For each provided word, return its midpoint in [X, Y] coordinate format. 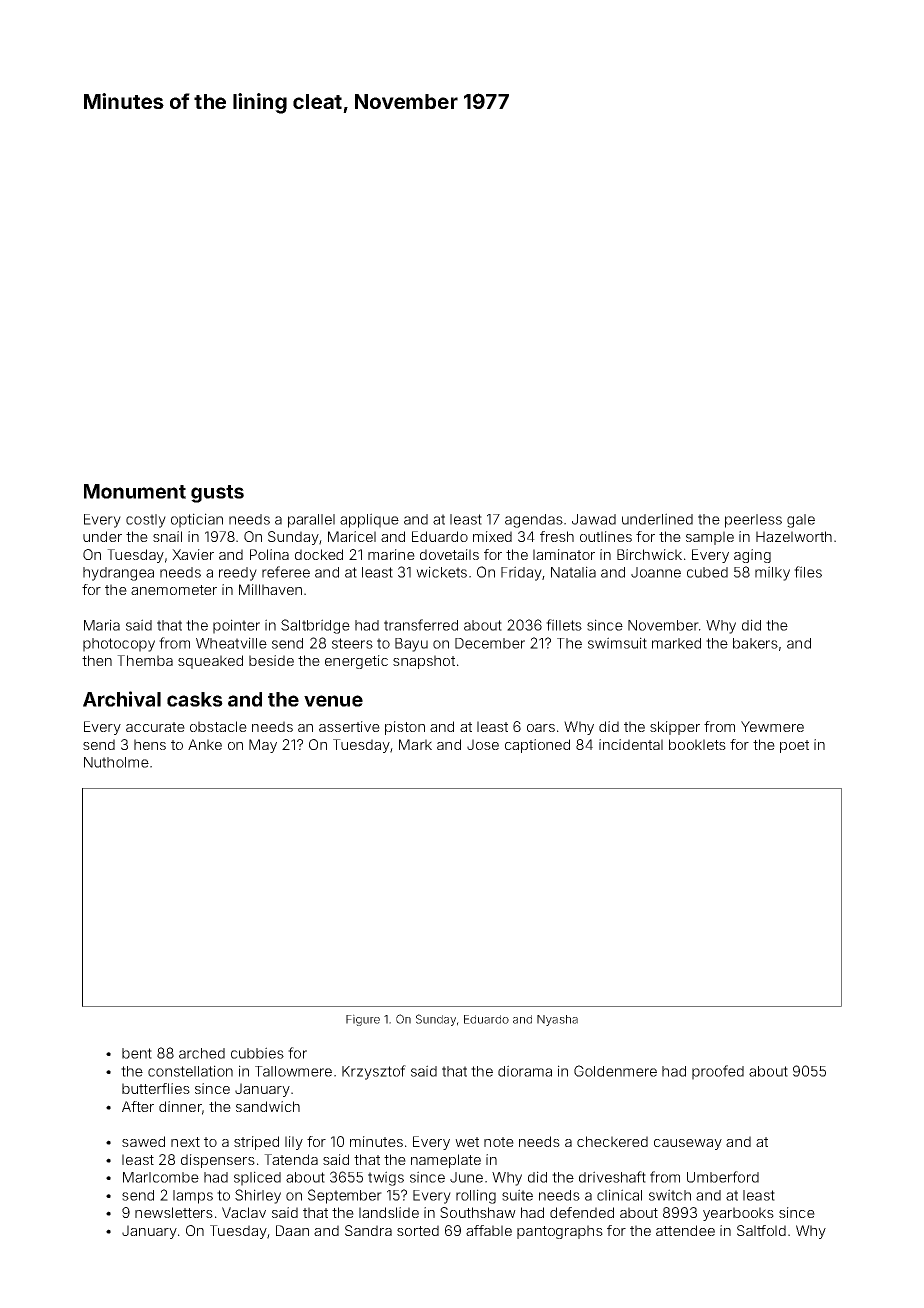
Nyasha [557, 1020]
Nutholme [116, 762]
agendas [534, 521]
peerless [753, 521]
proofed [718, 1072]
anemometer [174, 590]
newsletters [174, 1212]
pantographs [560, 1232]
